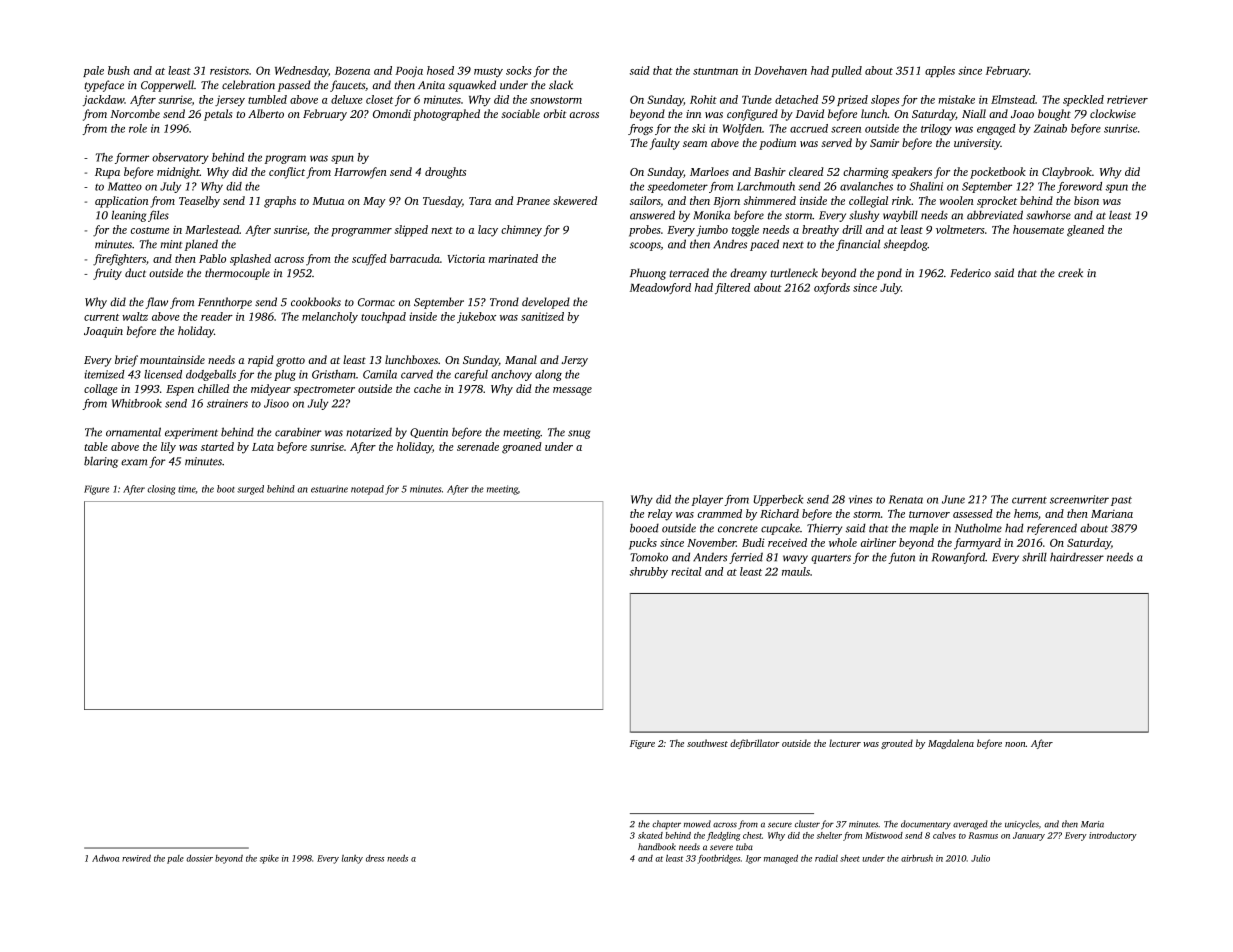  I want to click on rewired, so click(136, 858).
